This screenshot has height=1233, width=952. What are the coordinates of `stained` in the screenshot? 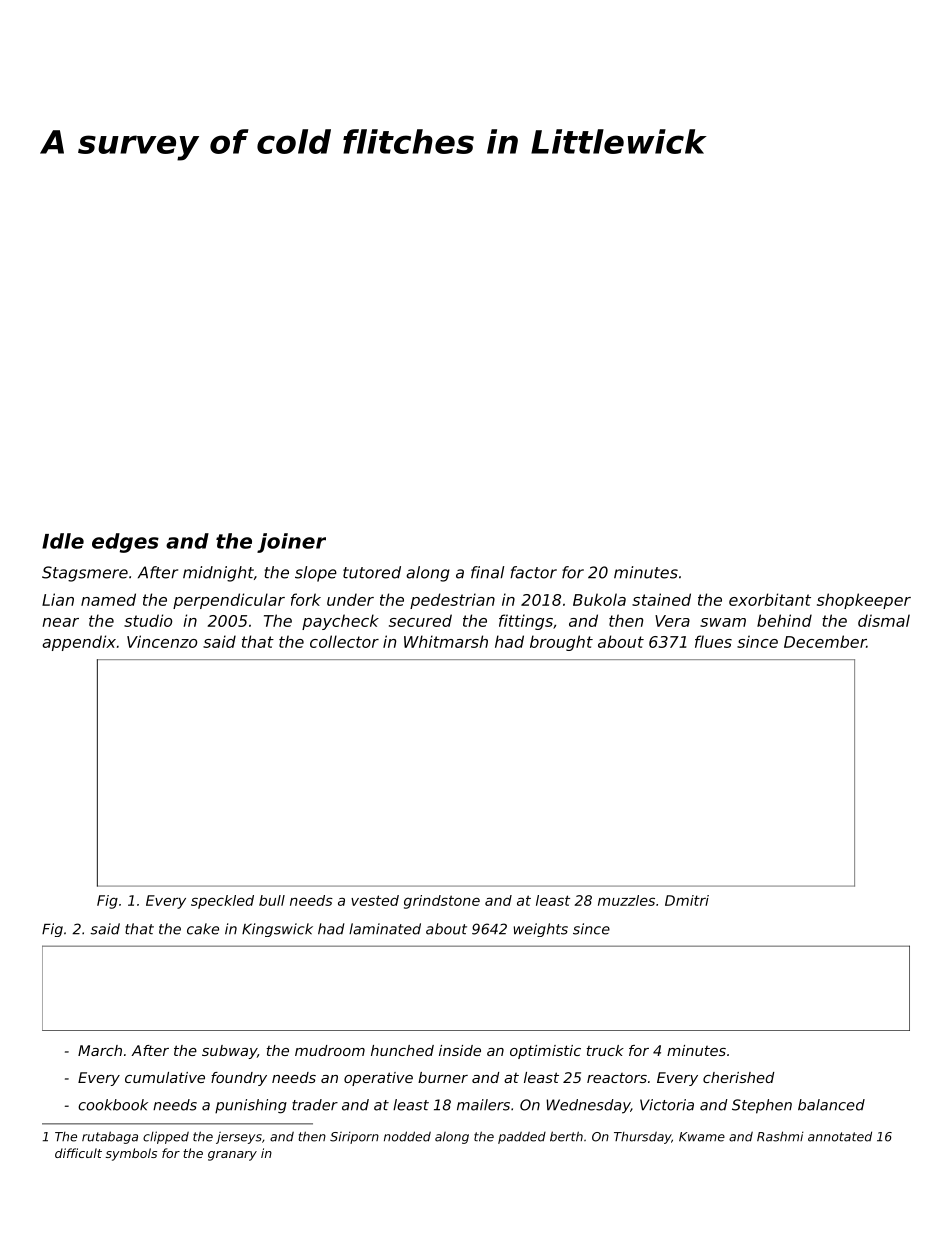 It's located at (661, 599).
